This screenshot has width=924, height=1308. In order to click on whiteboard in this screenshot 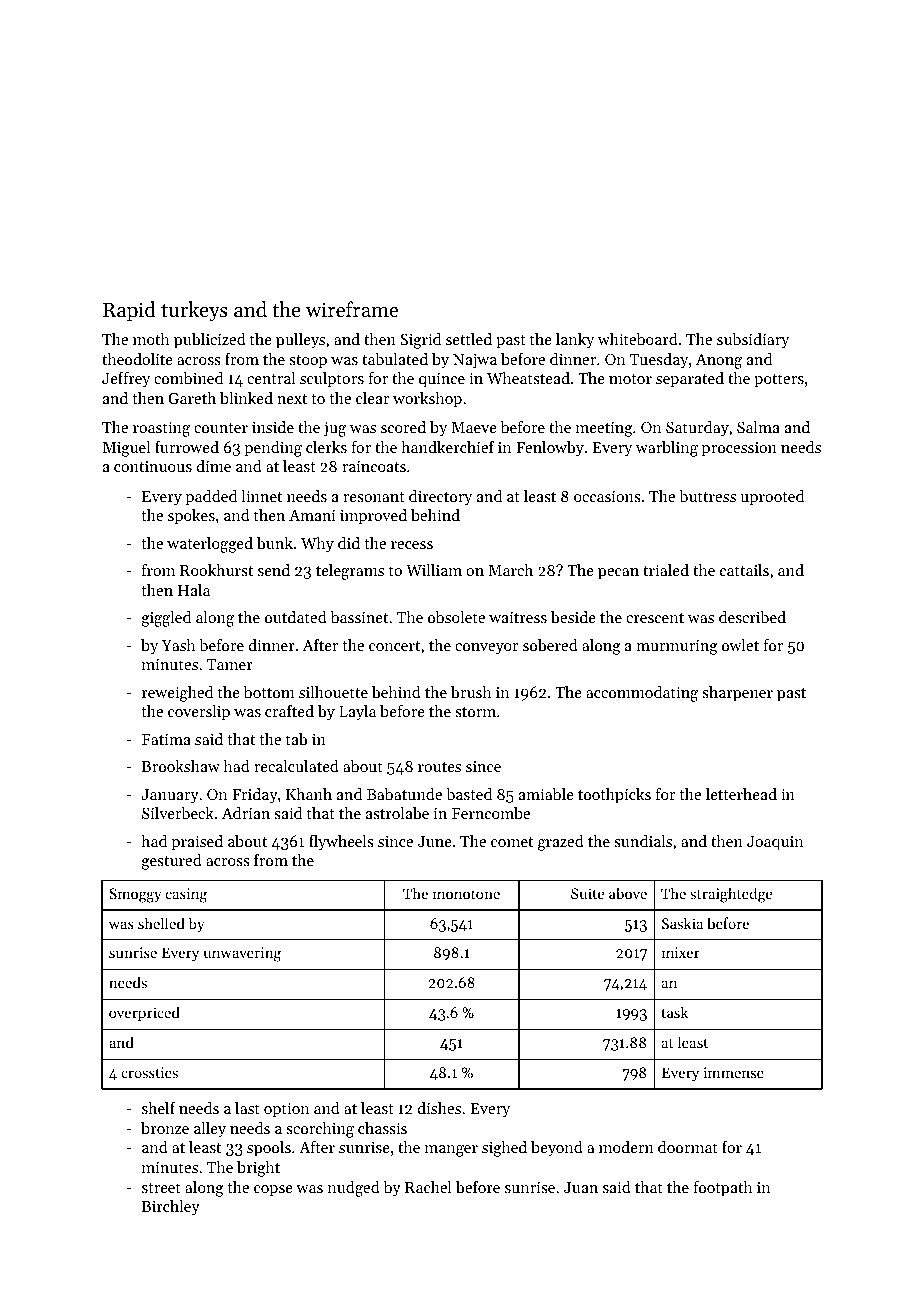, I will do `click(638, 339)`.
